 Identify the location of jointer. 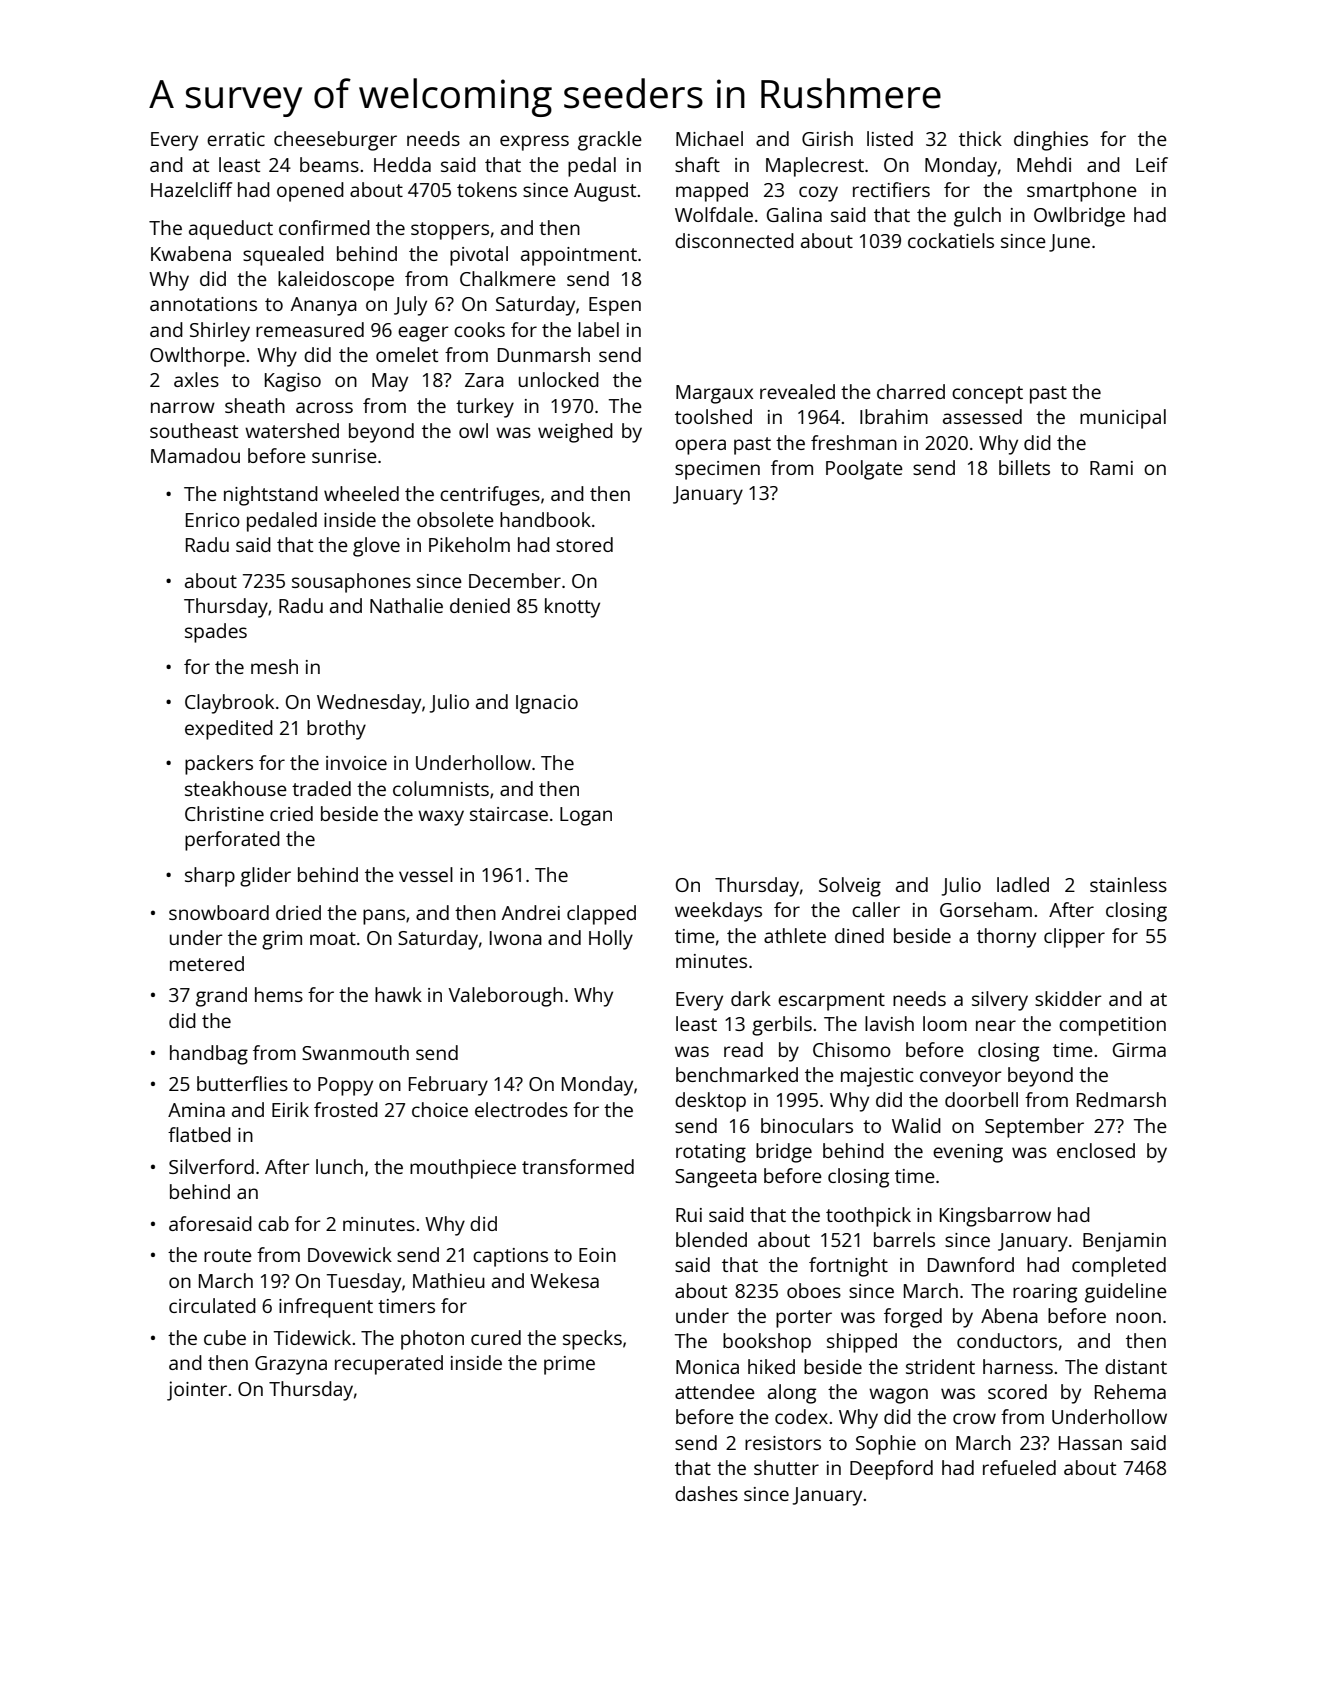
(197, 1391).
